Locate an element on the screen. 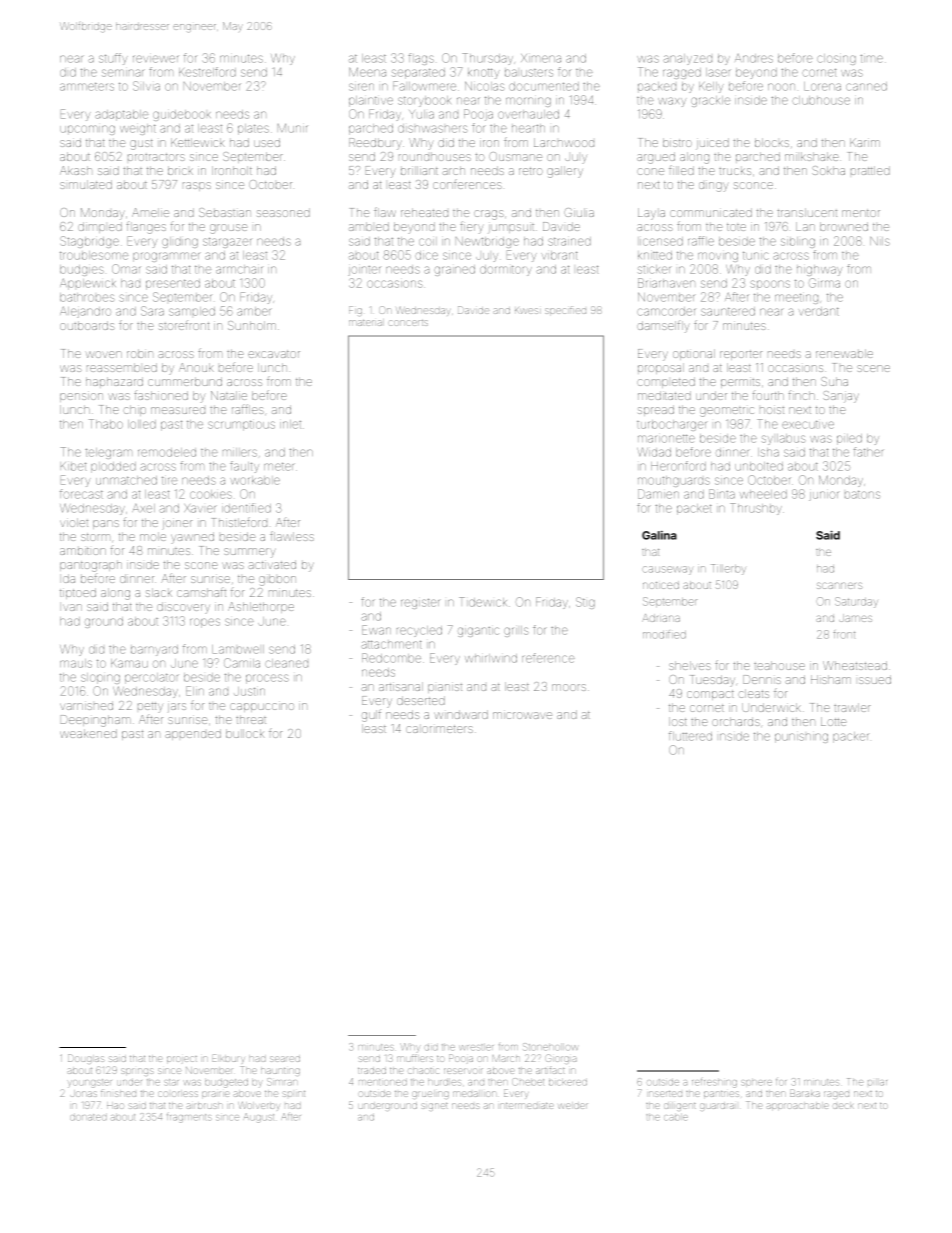 This screenshot has width=952, height=1233. gulf is located at coordinates (371, 715).
